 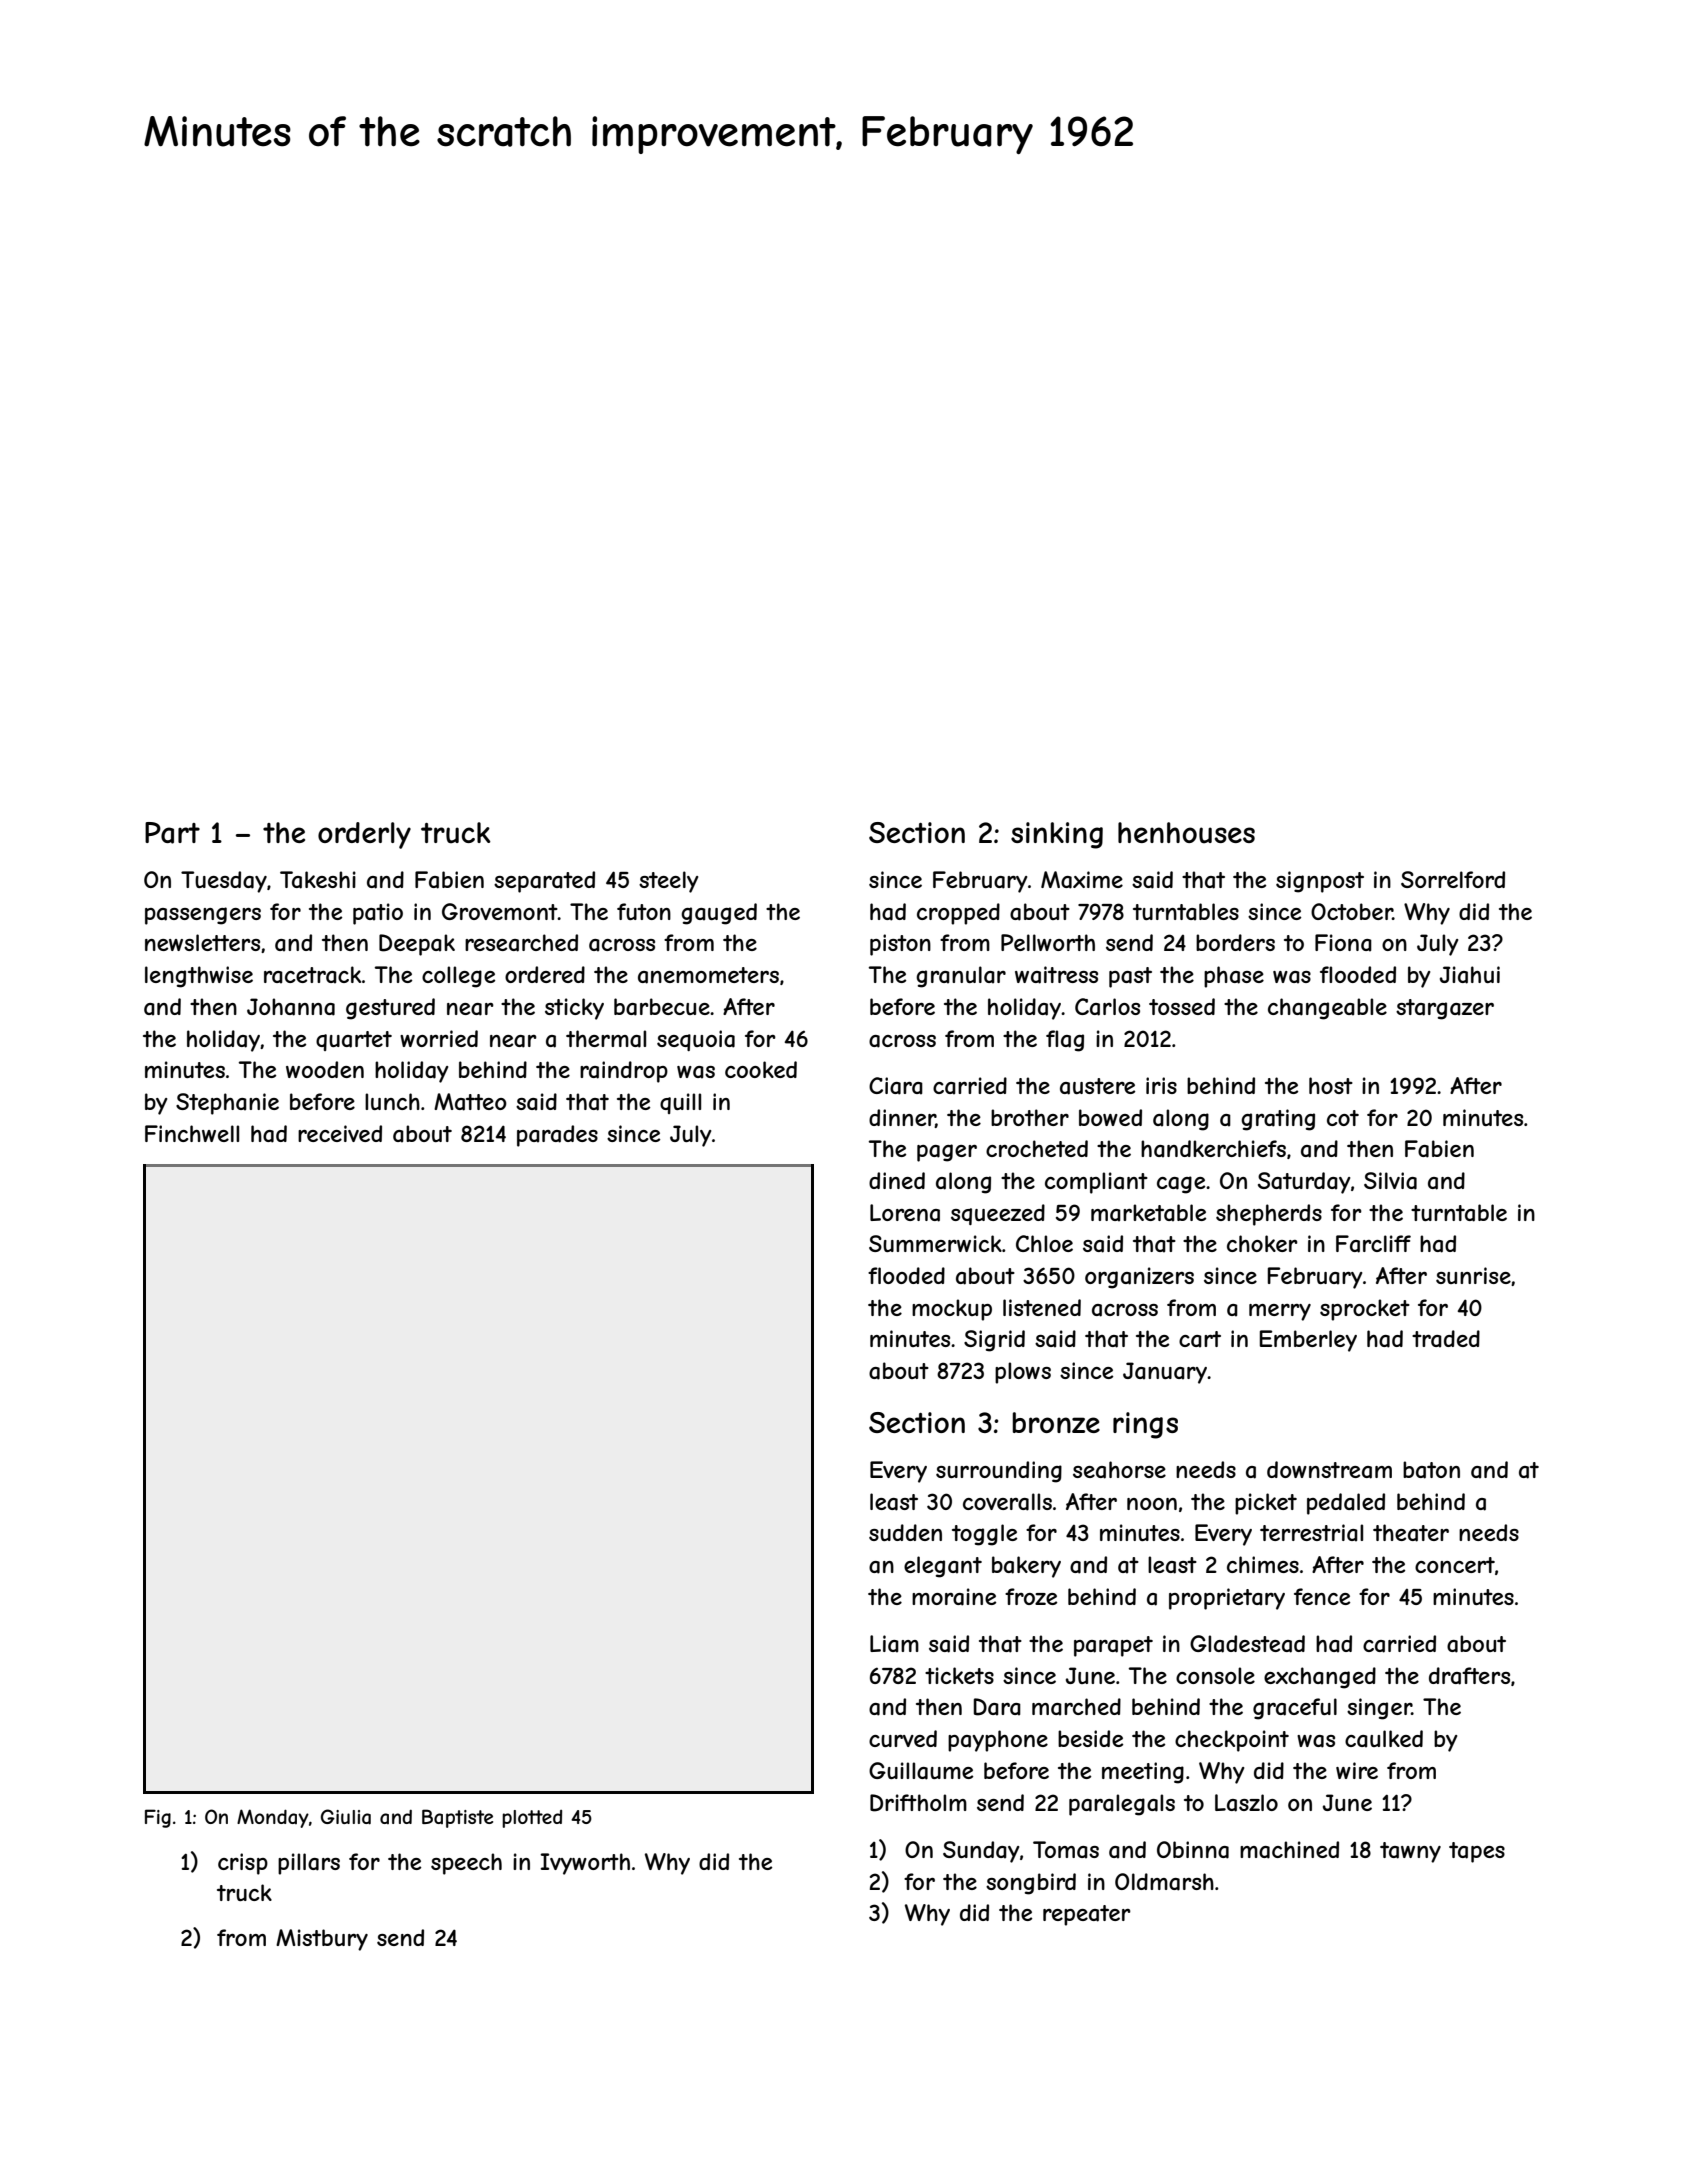 What do you see at coordinates (557, 1136) in the screenshot?
I see `parades` at bounding box center [557, 1136].
